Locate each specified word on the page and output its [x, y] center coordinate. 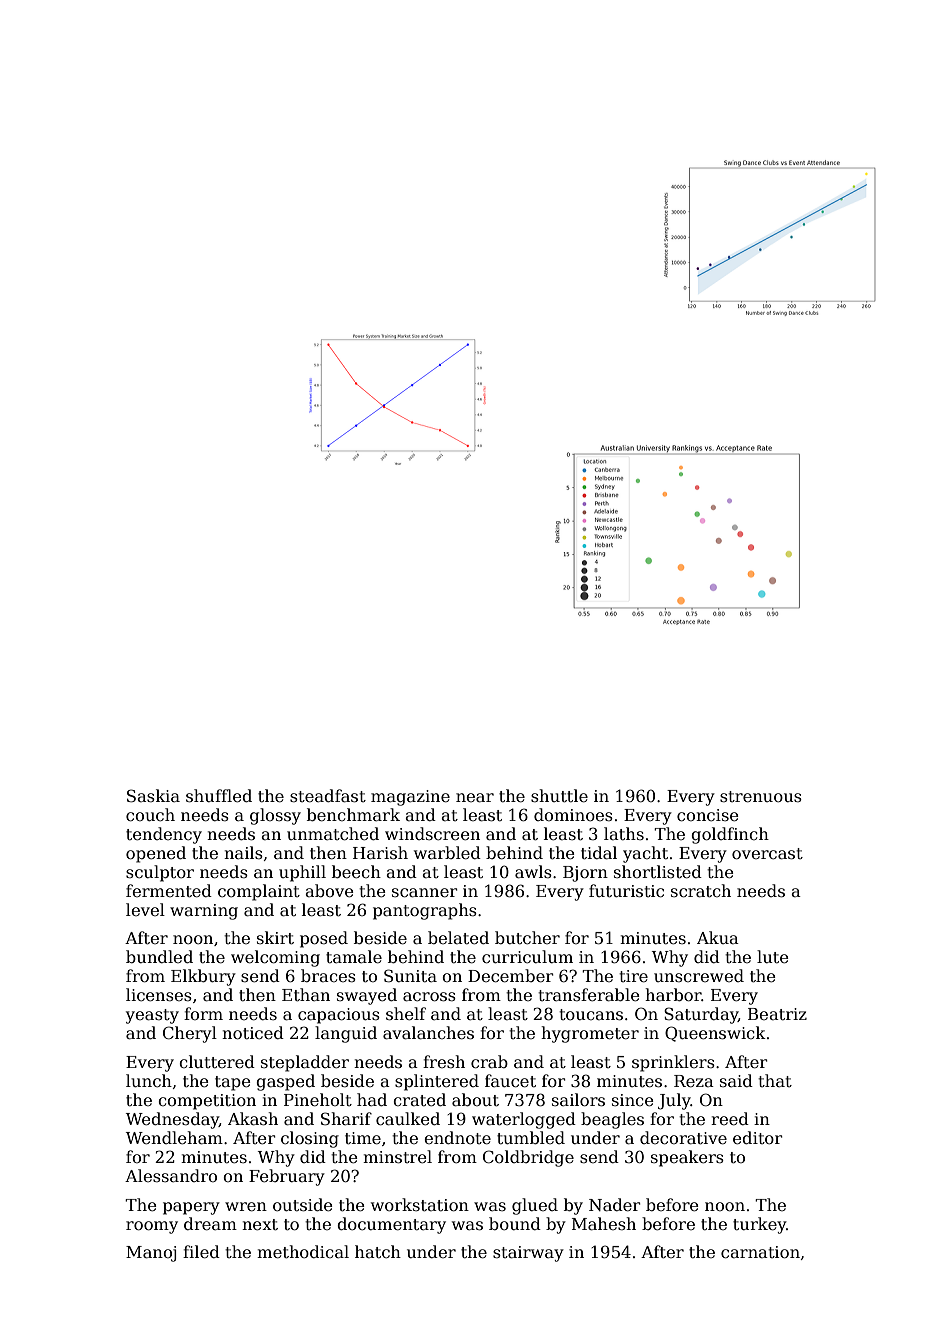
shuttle [559, 796]
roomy [152, 1227]
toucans [591, 1015]
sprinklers [673, 1063]
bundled [159, 956]
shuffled [219, 796]
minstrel [397, 1157]
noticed [253, 1033]
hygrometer [590, 1034]
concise [707, 815]
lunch [149, 1080]
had [372, 1099]
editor [758, 1138]
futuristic [626, 891]
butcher [527, 937]
